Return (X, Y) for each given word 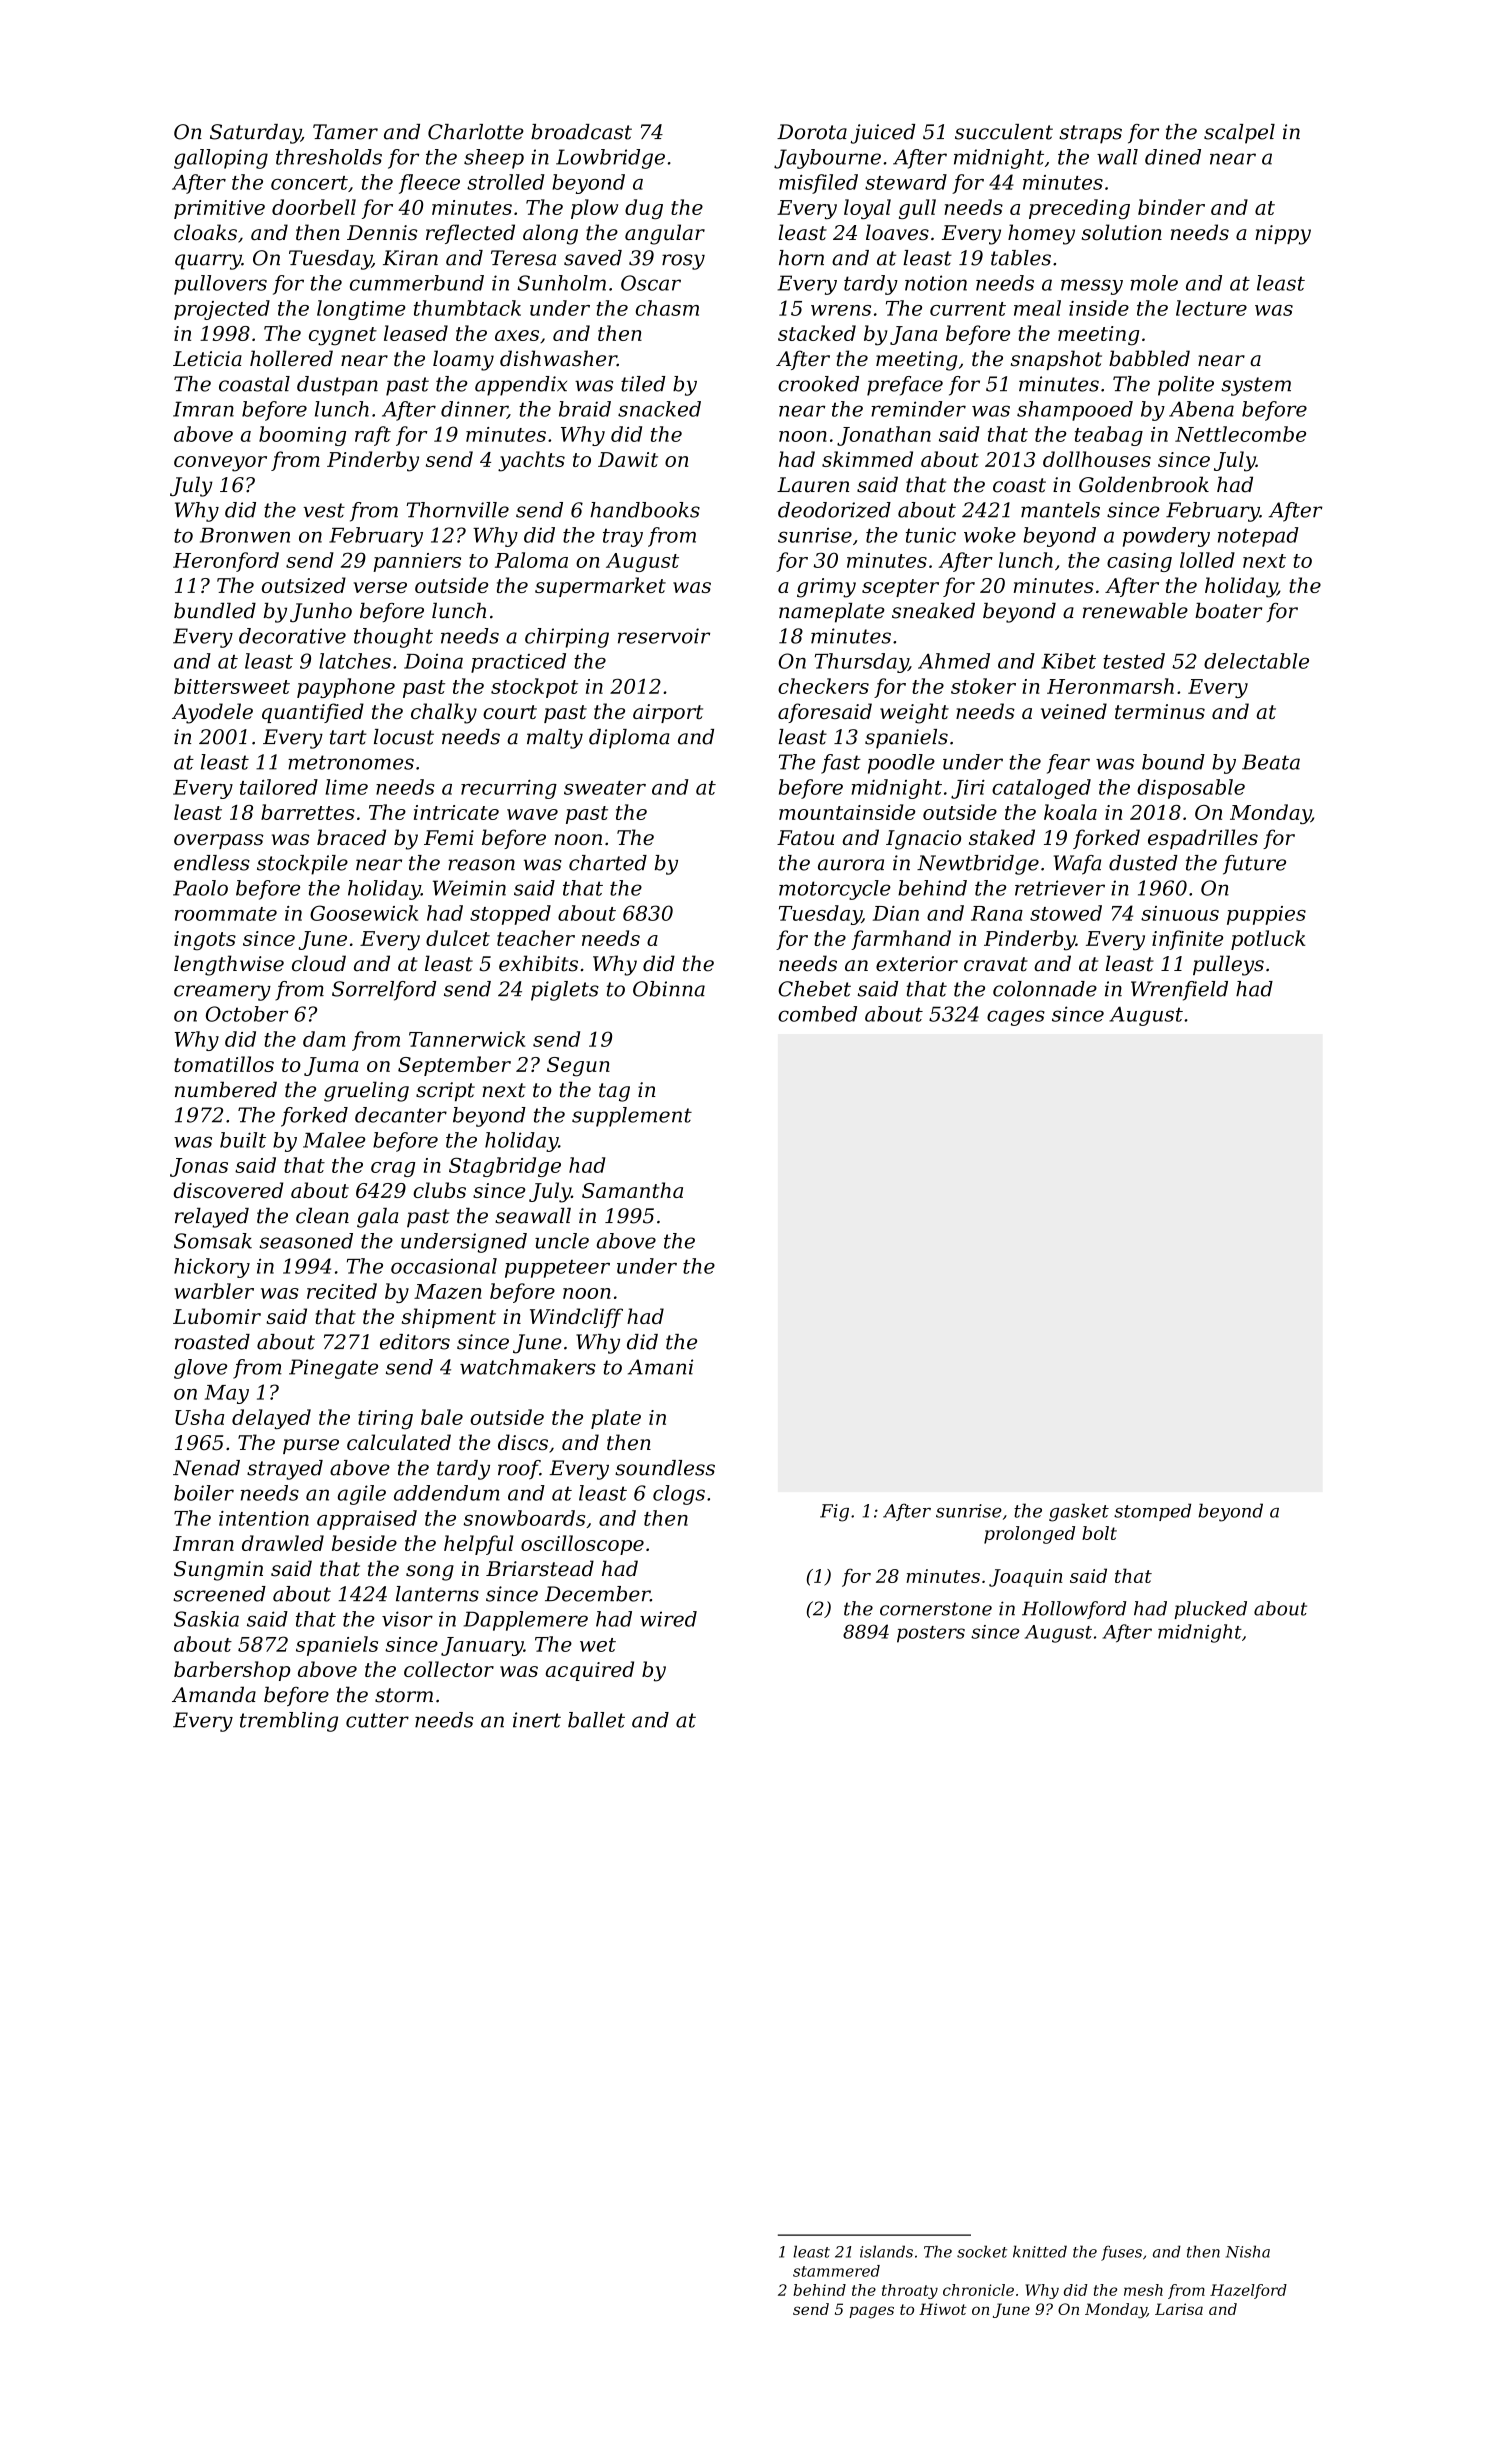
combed (817, 1014)
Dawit (628, 459)
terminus (1160, 711)
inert (537, 1720)
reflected (470, 234)
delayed (271, 1419)
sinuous (1180, 913)
